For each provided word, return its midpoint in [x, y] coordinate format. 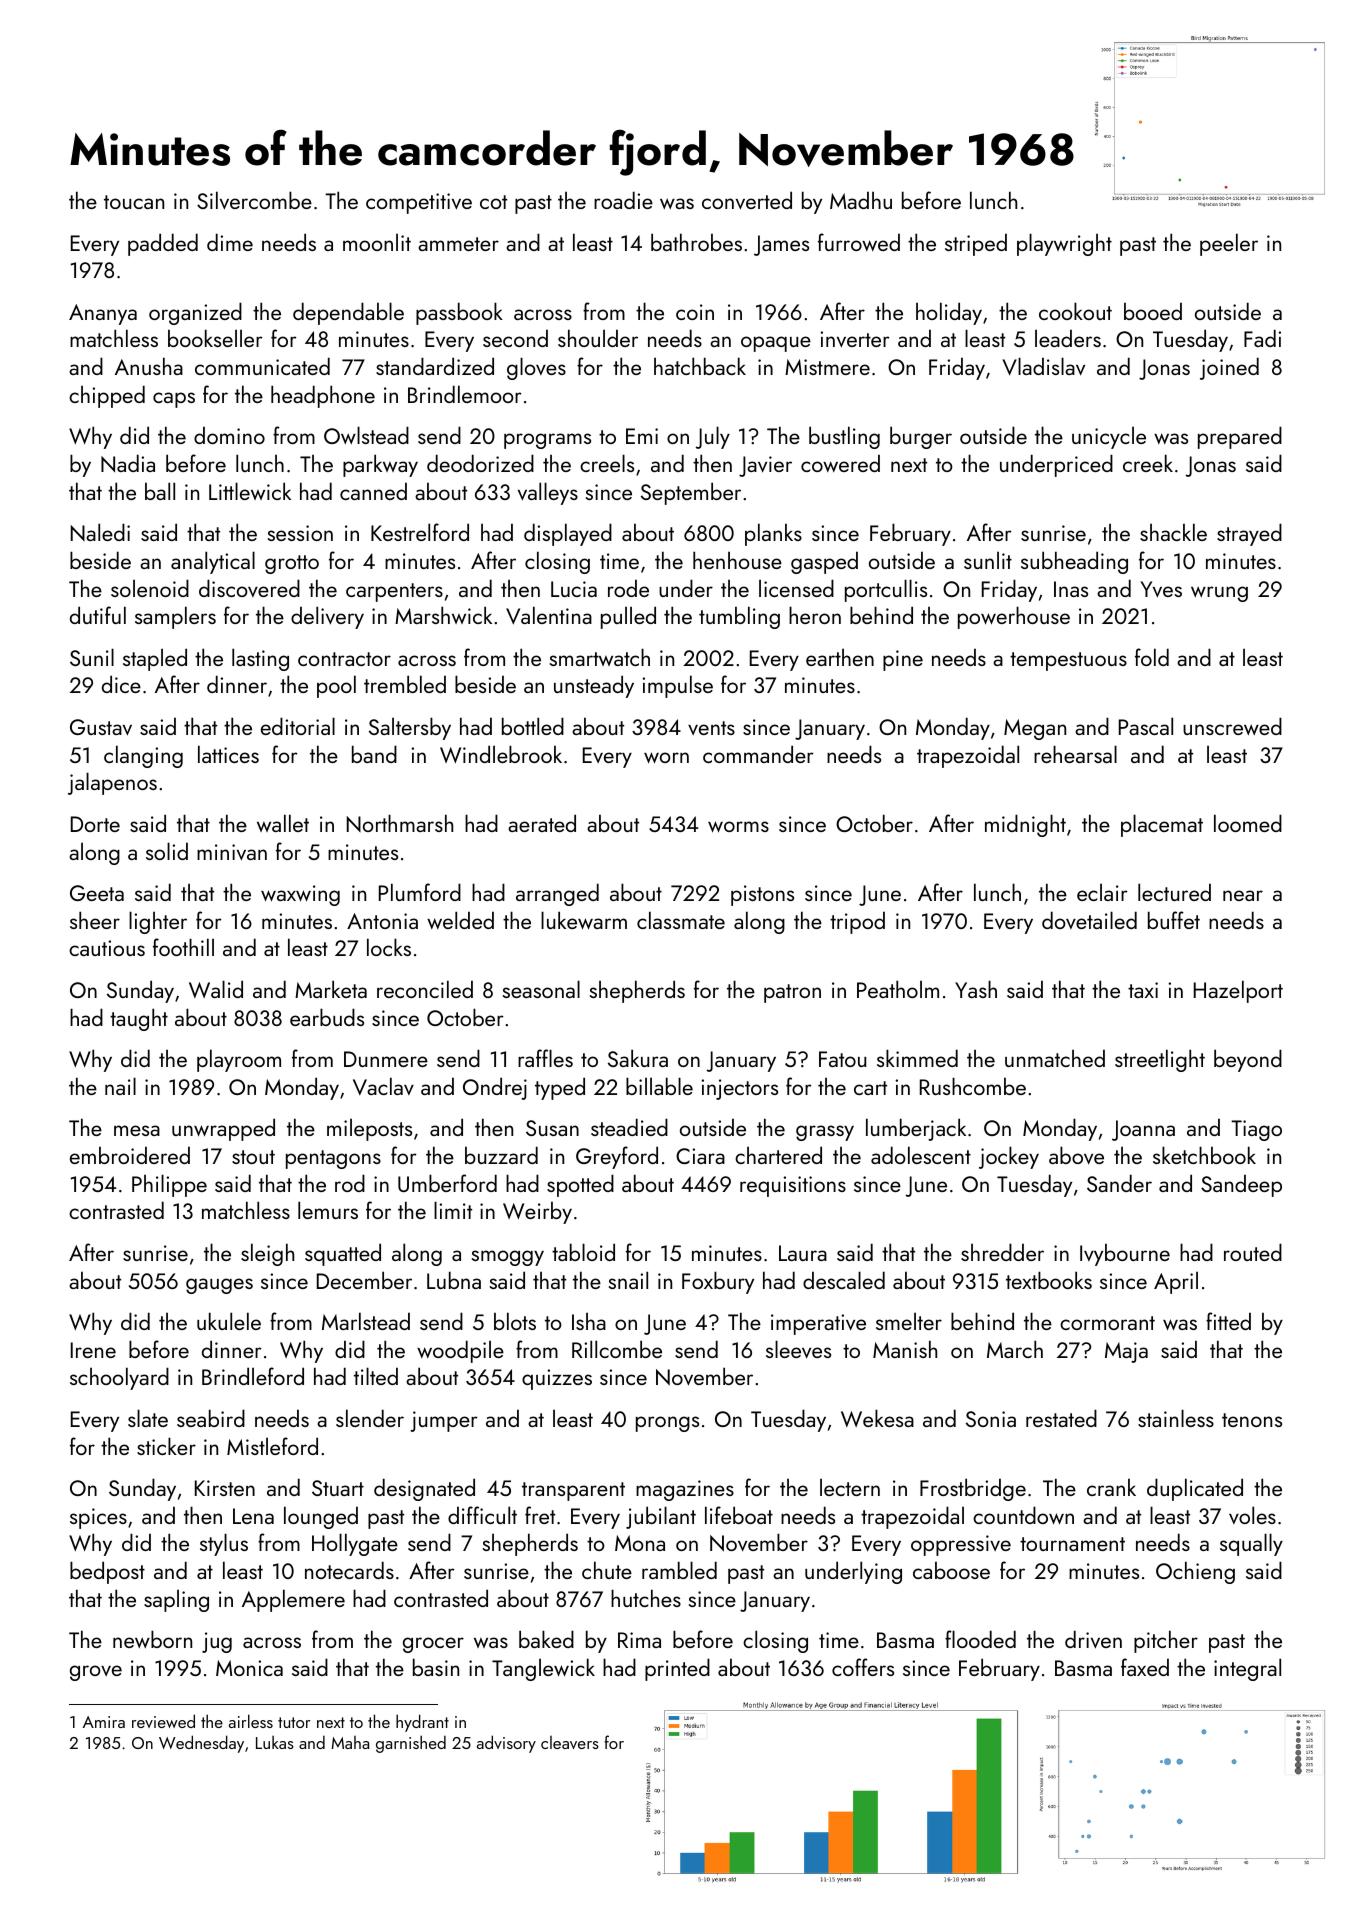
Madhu [861, 200]
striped [976, 244]
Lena [253, 1516]
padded [163, 244]
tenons [1252, 1420]
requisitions [793, 1186]
